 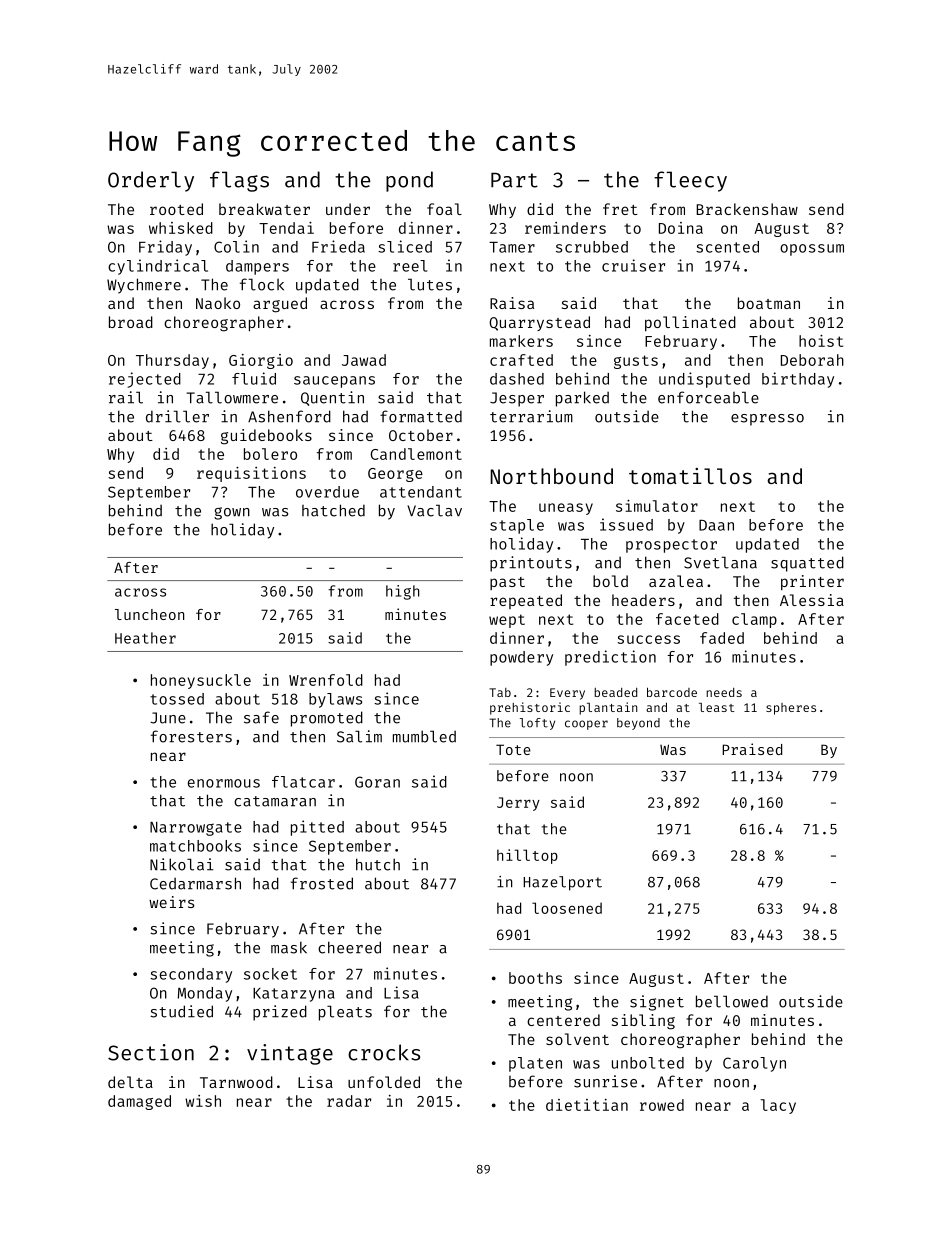 I want to click on Brackenshaw, so click(x=747, y=209).
